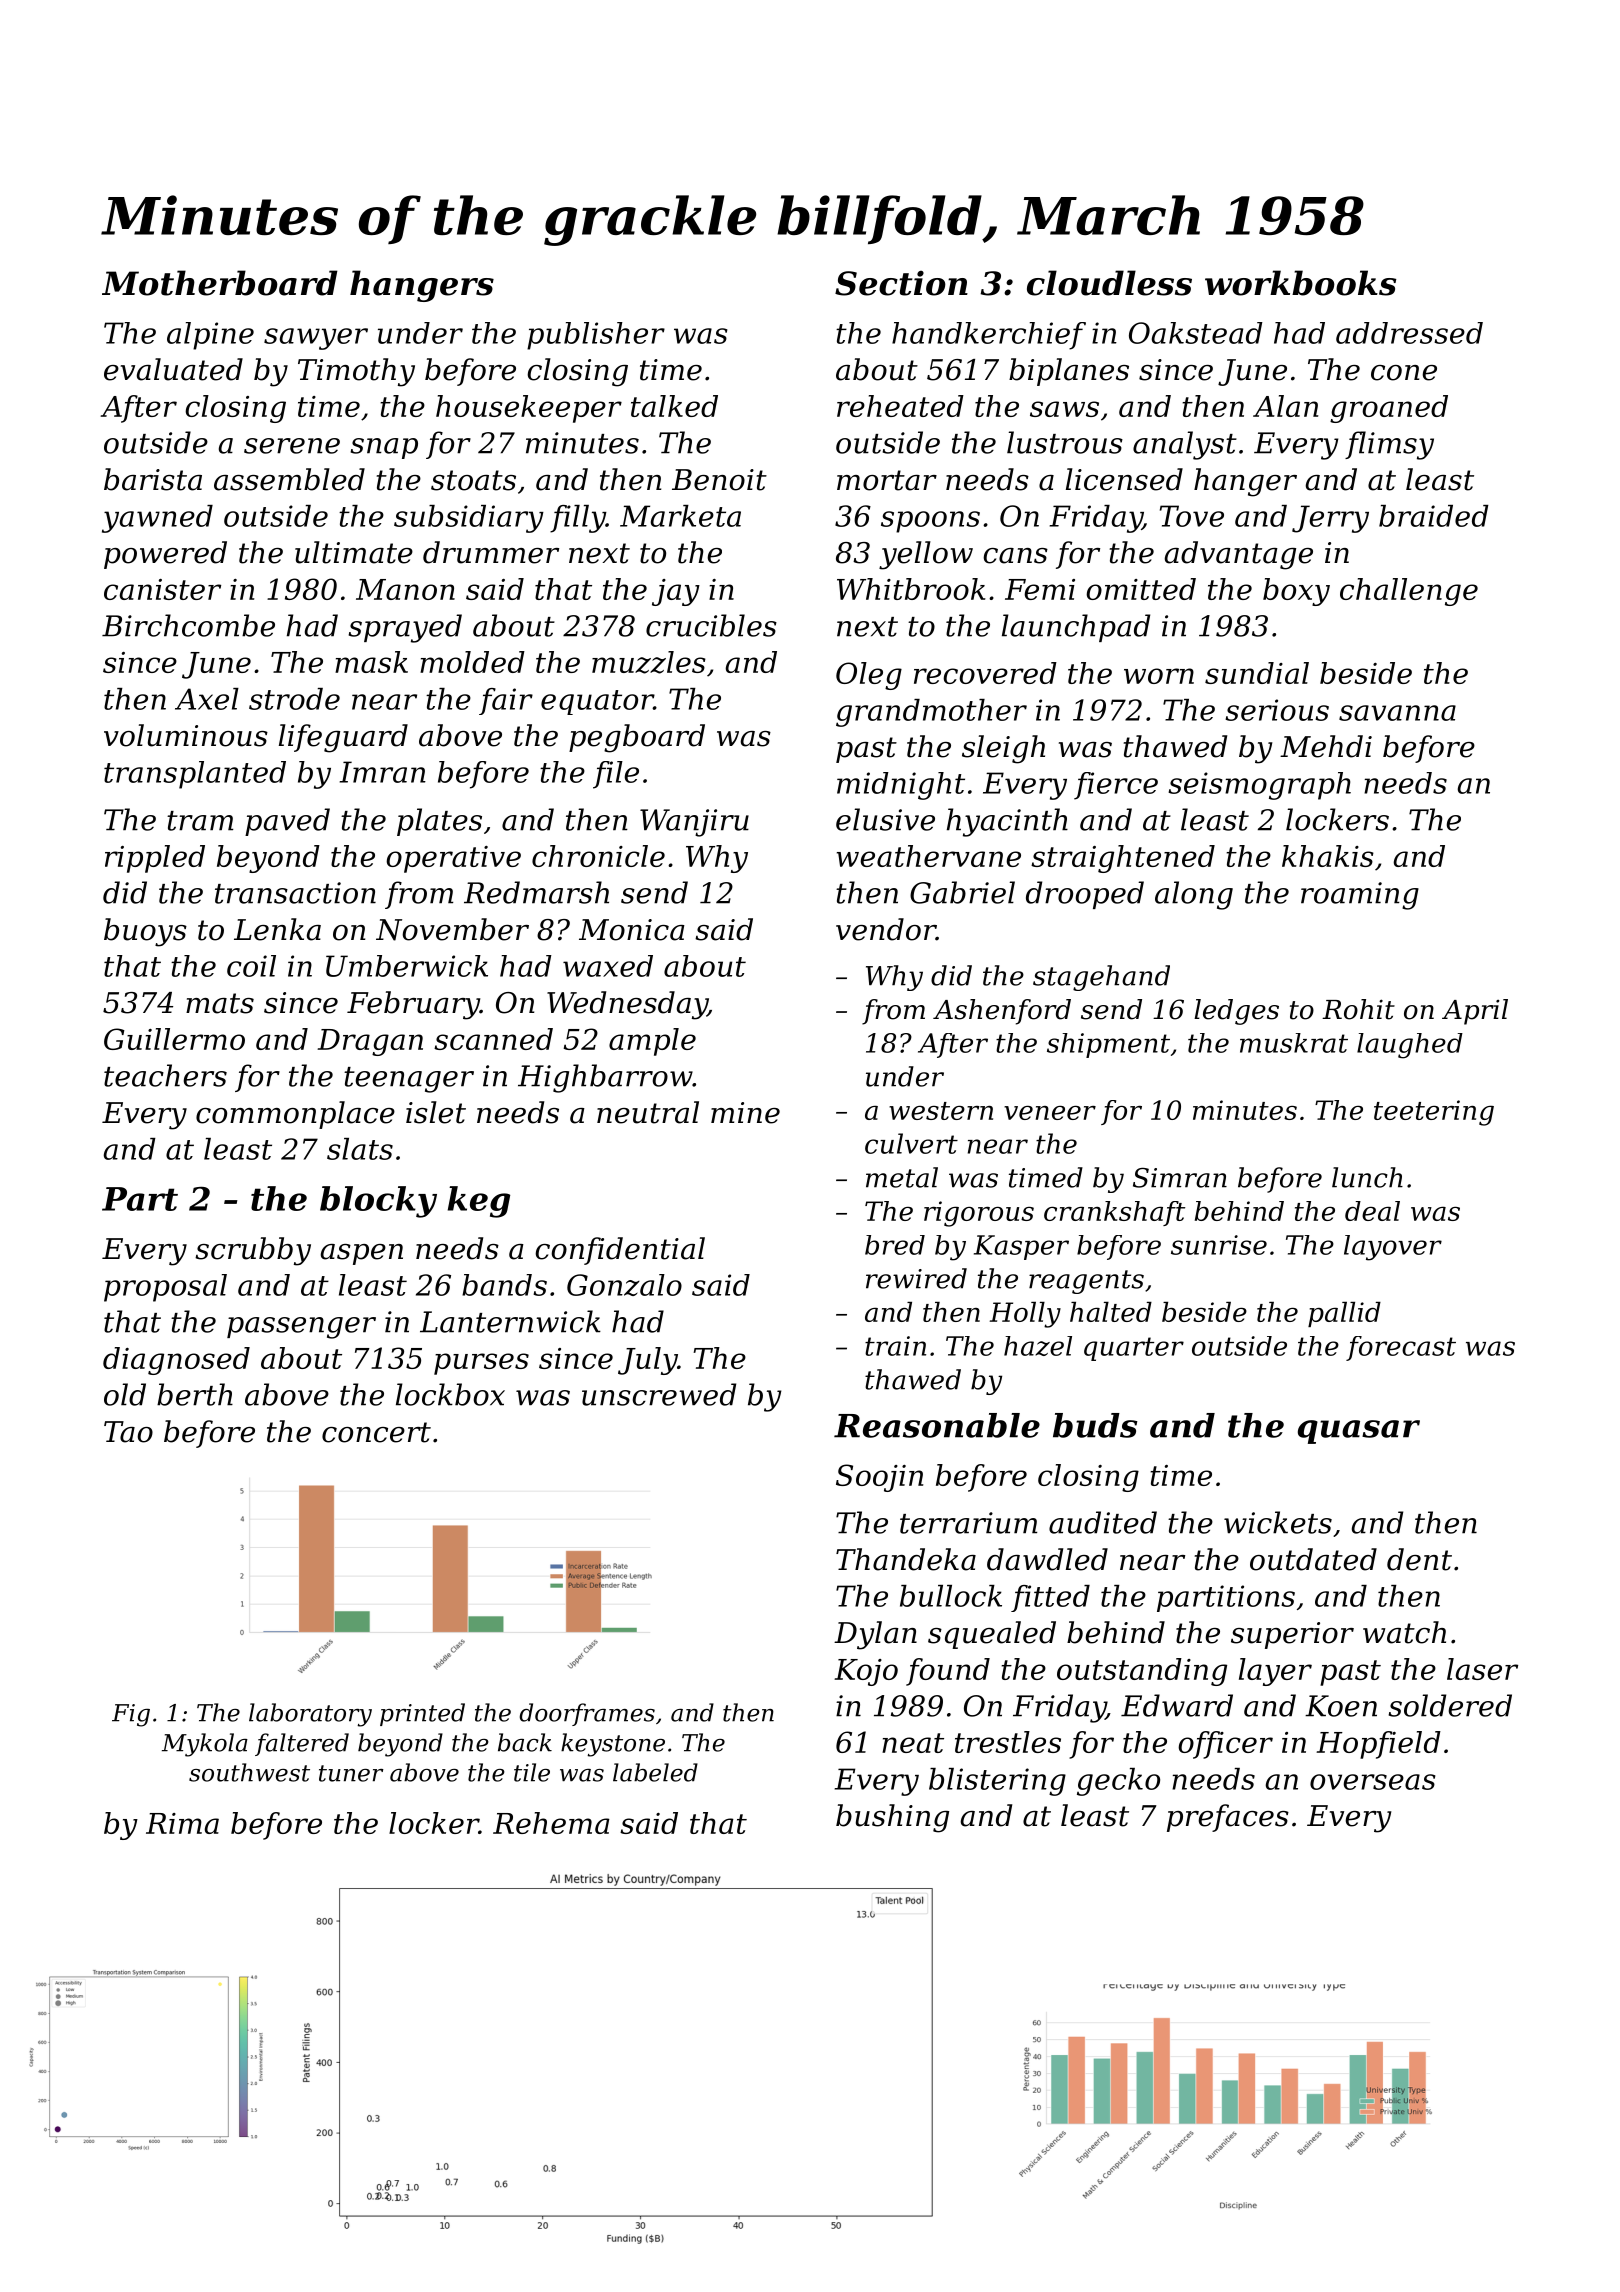 The height and width of the page is (2292, 1620). What do you see at coordinates (422, 1714) in the page?
I see `printed` at bounding box center [422, 1714].
